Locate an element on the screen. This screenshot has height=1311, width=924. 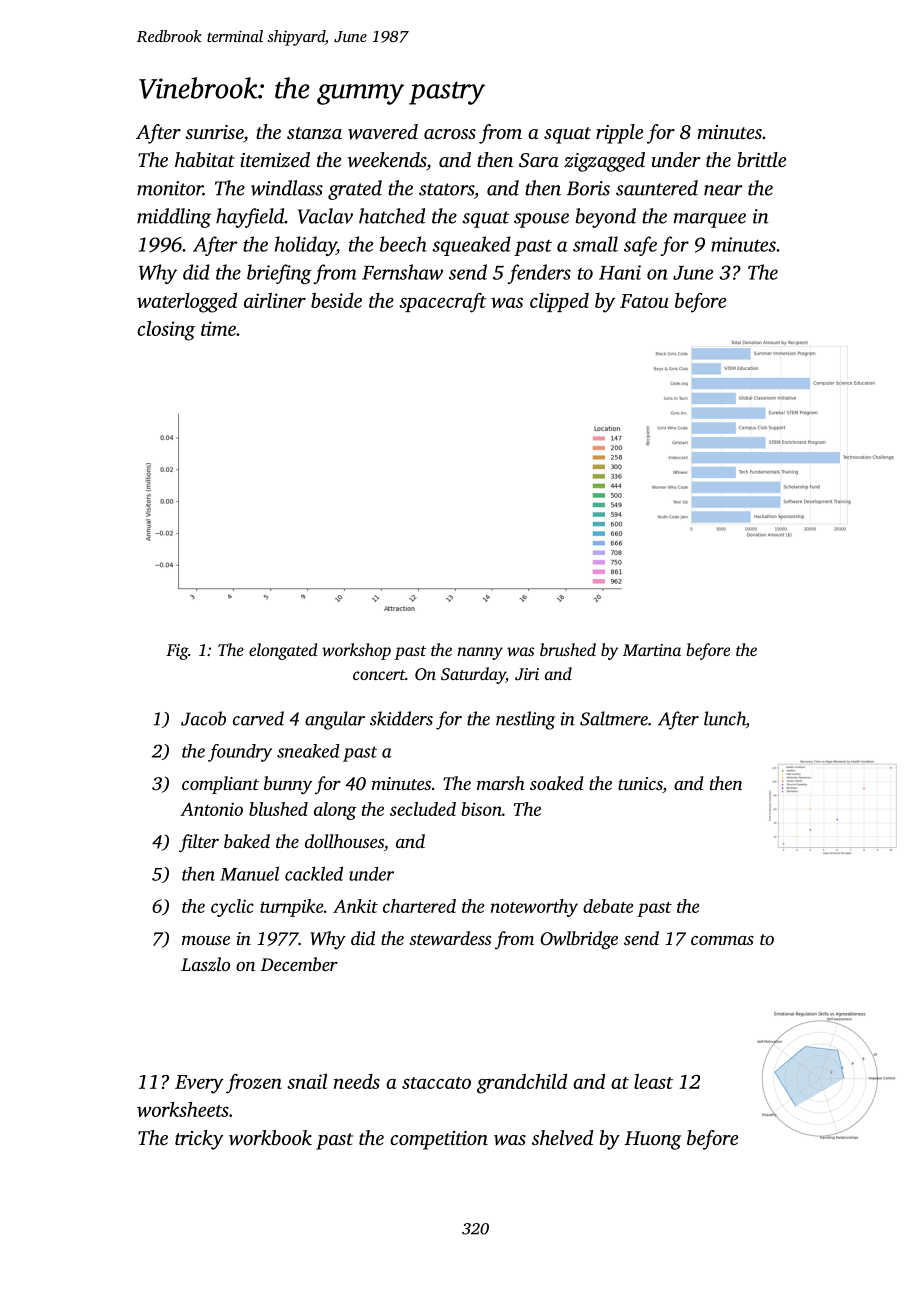
monitor is located at coordinates (170, 188).
